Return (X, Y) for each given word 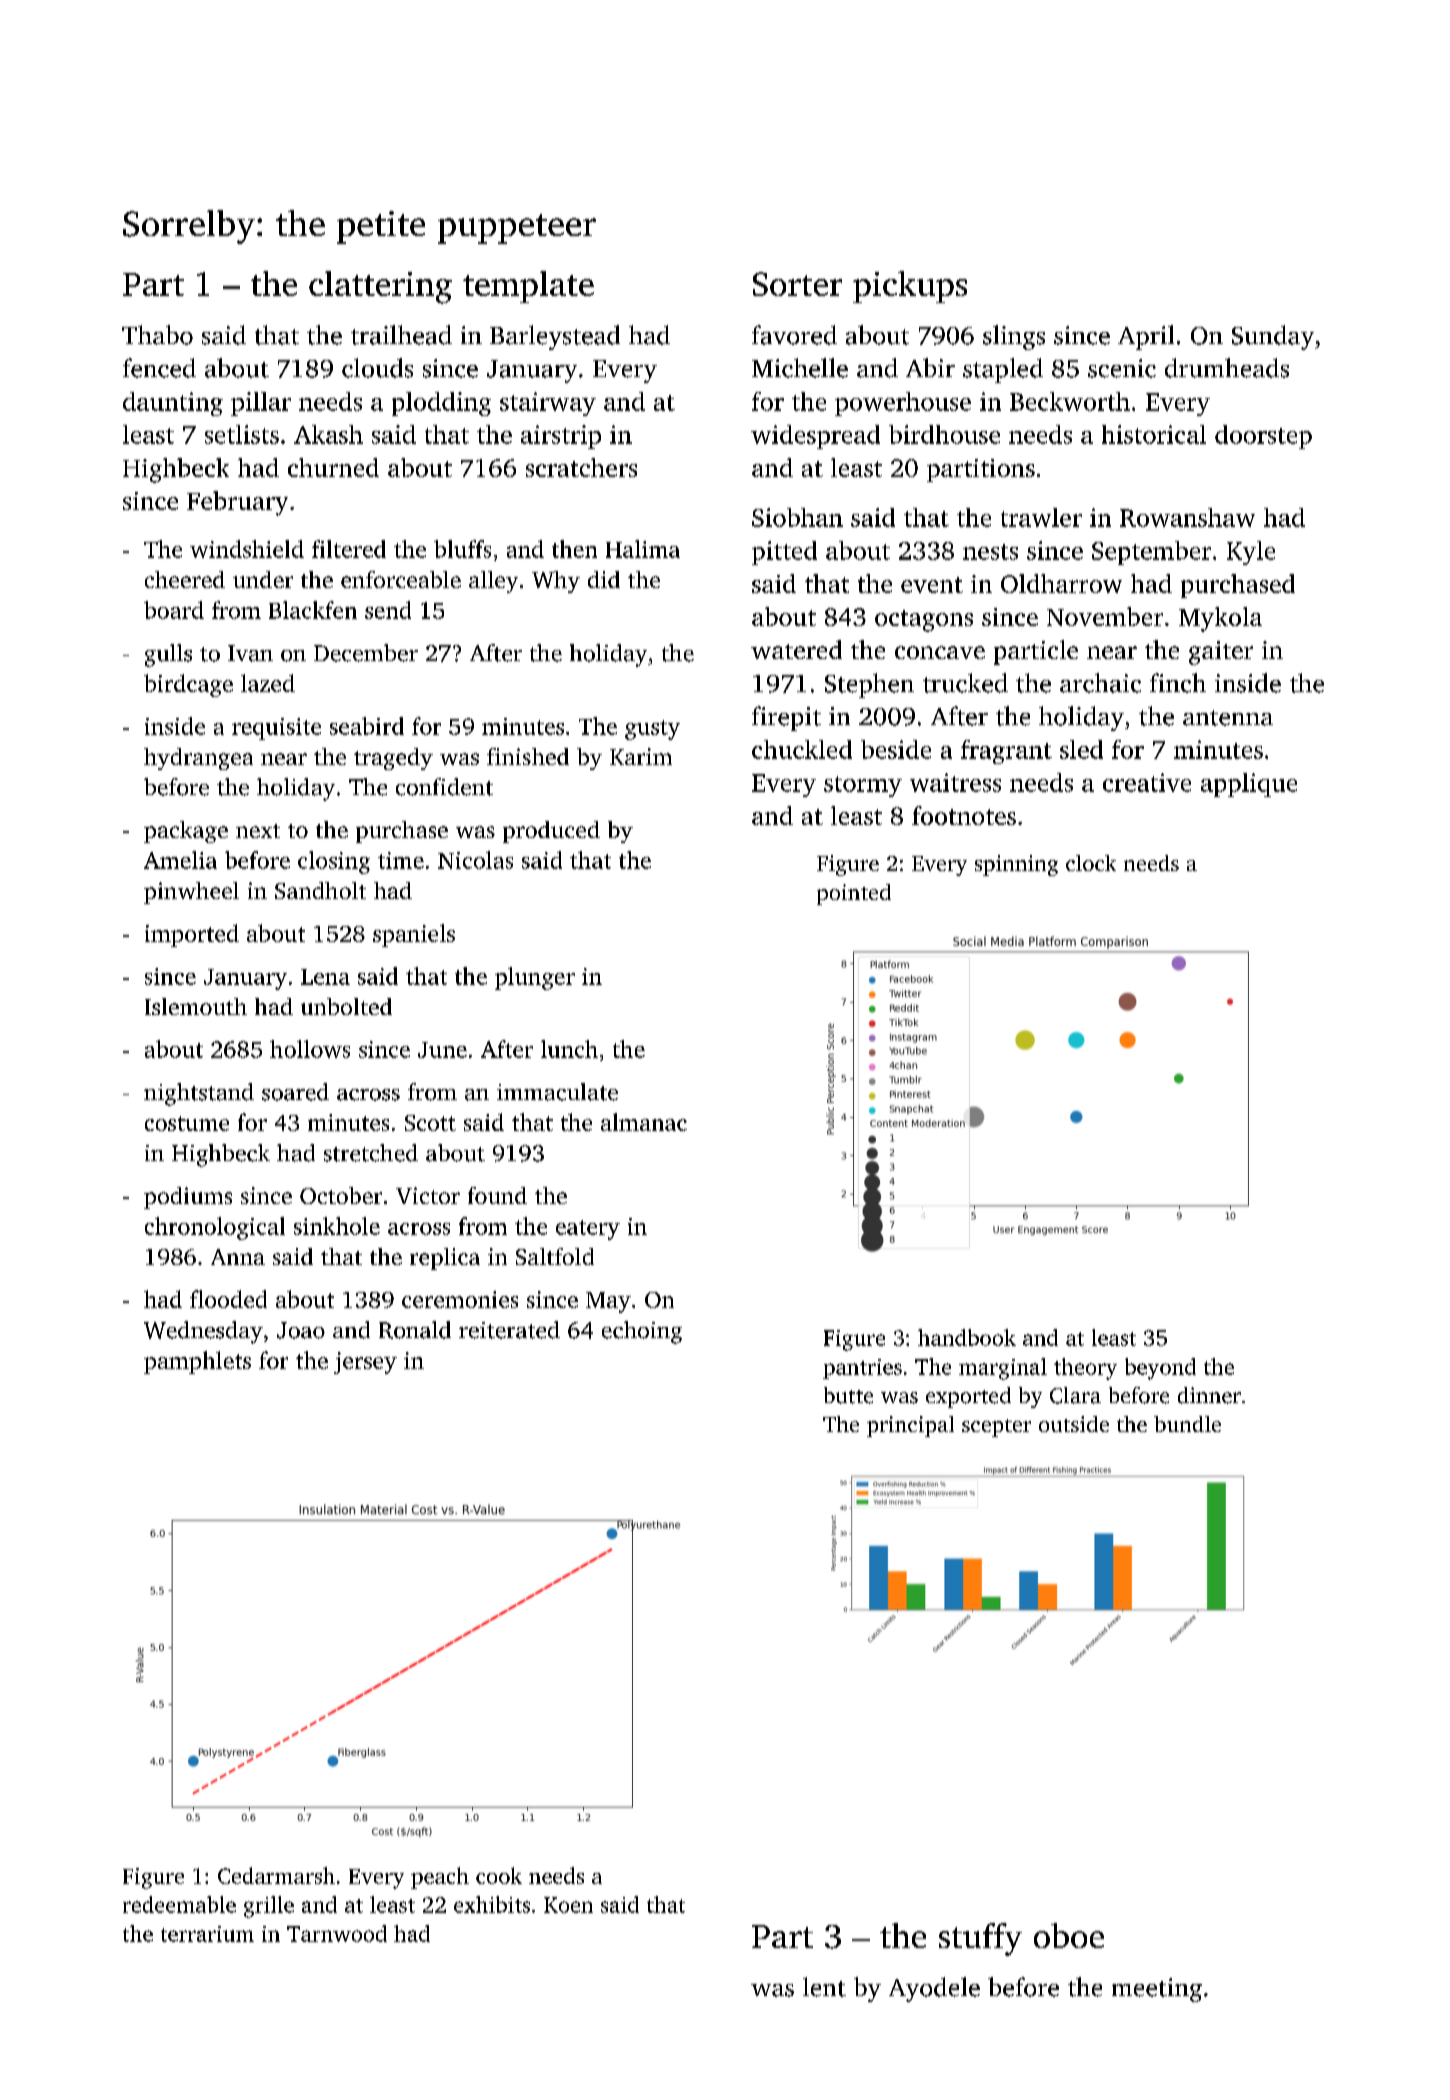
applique (1249, 785)
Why (556, 582)
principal (910, 1426)
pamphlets (197, 1362)
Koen (568, 1905)
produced (551, 832)
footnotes (964, 815)
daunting (173, 404)
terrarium (207, 1934)
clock (1091, 863)
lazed (268, 683)
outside (1074, 1424)
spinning (1016, 865)
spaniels (414, 935)
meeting (1157, 1990)
